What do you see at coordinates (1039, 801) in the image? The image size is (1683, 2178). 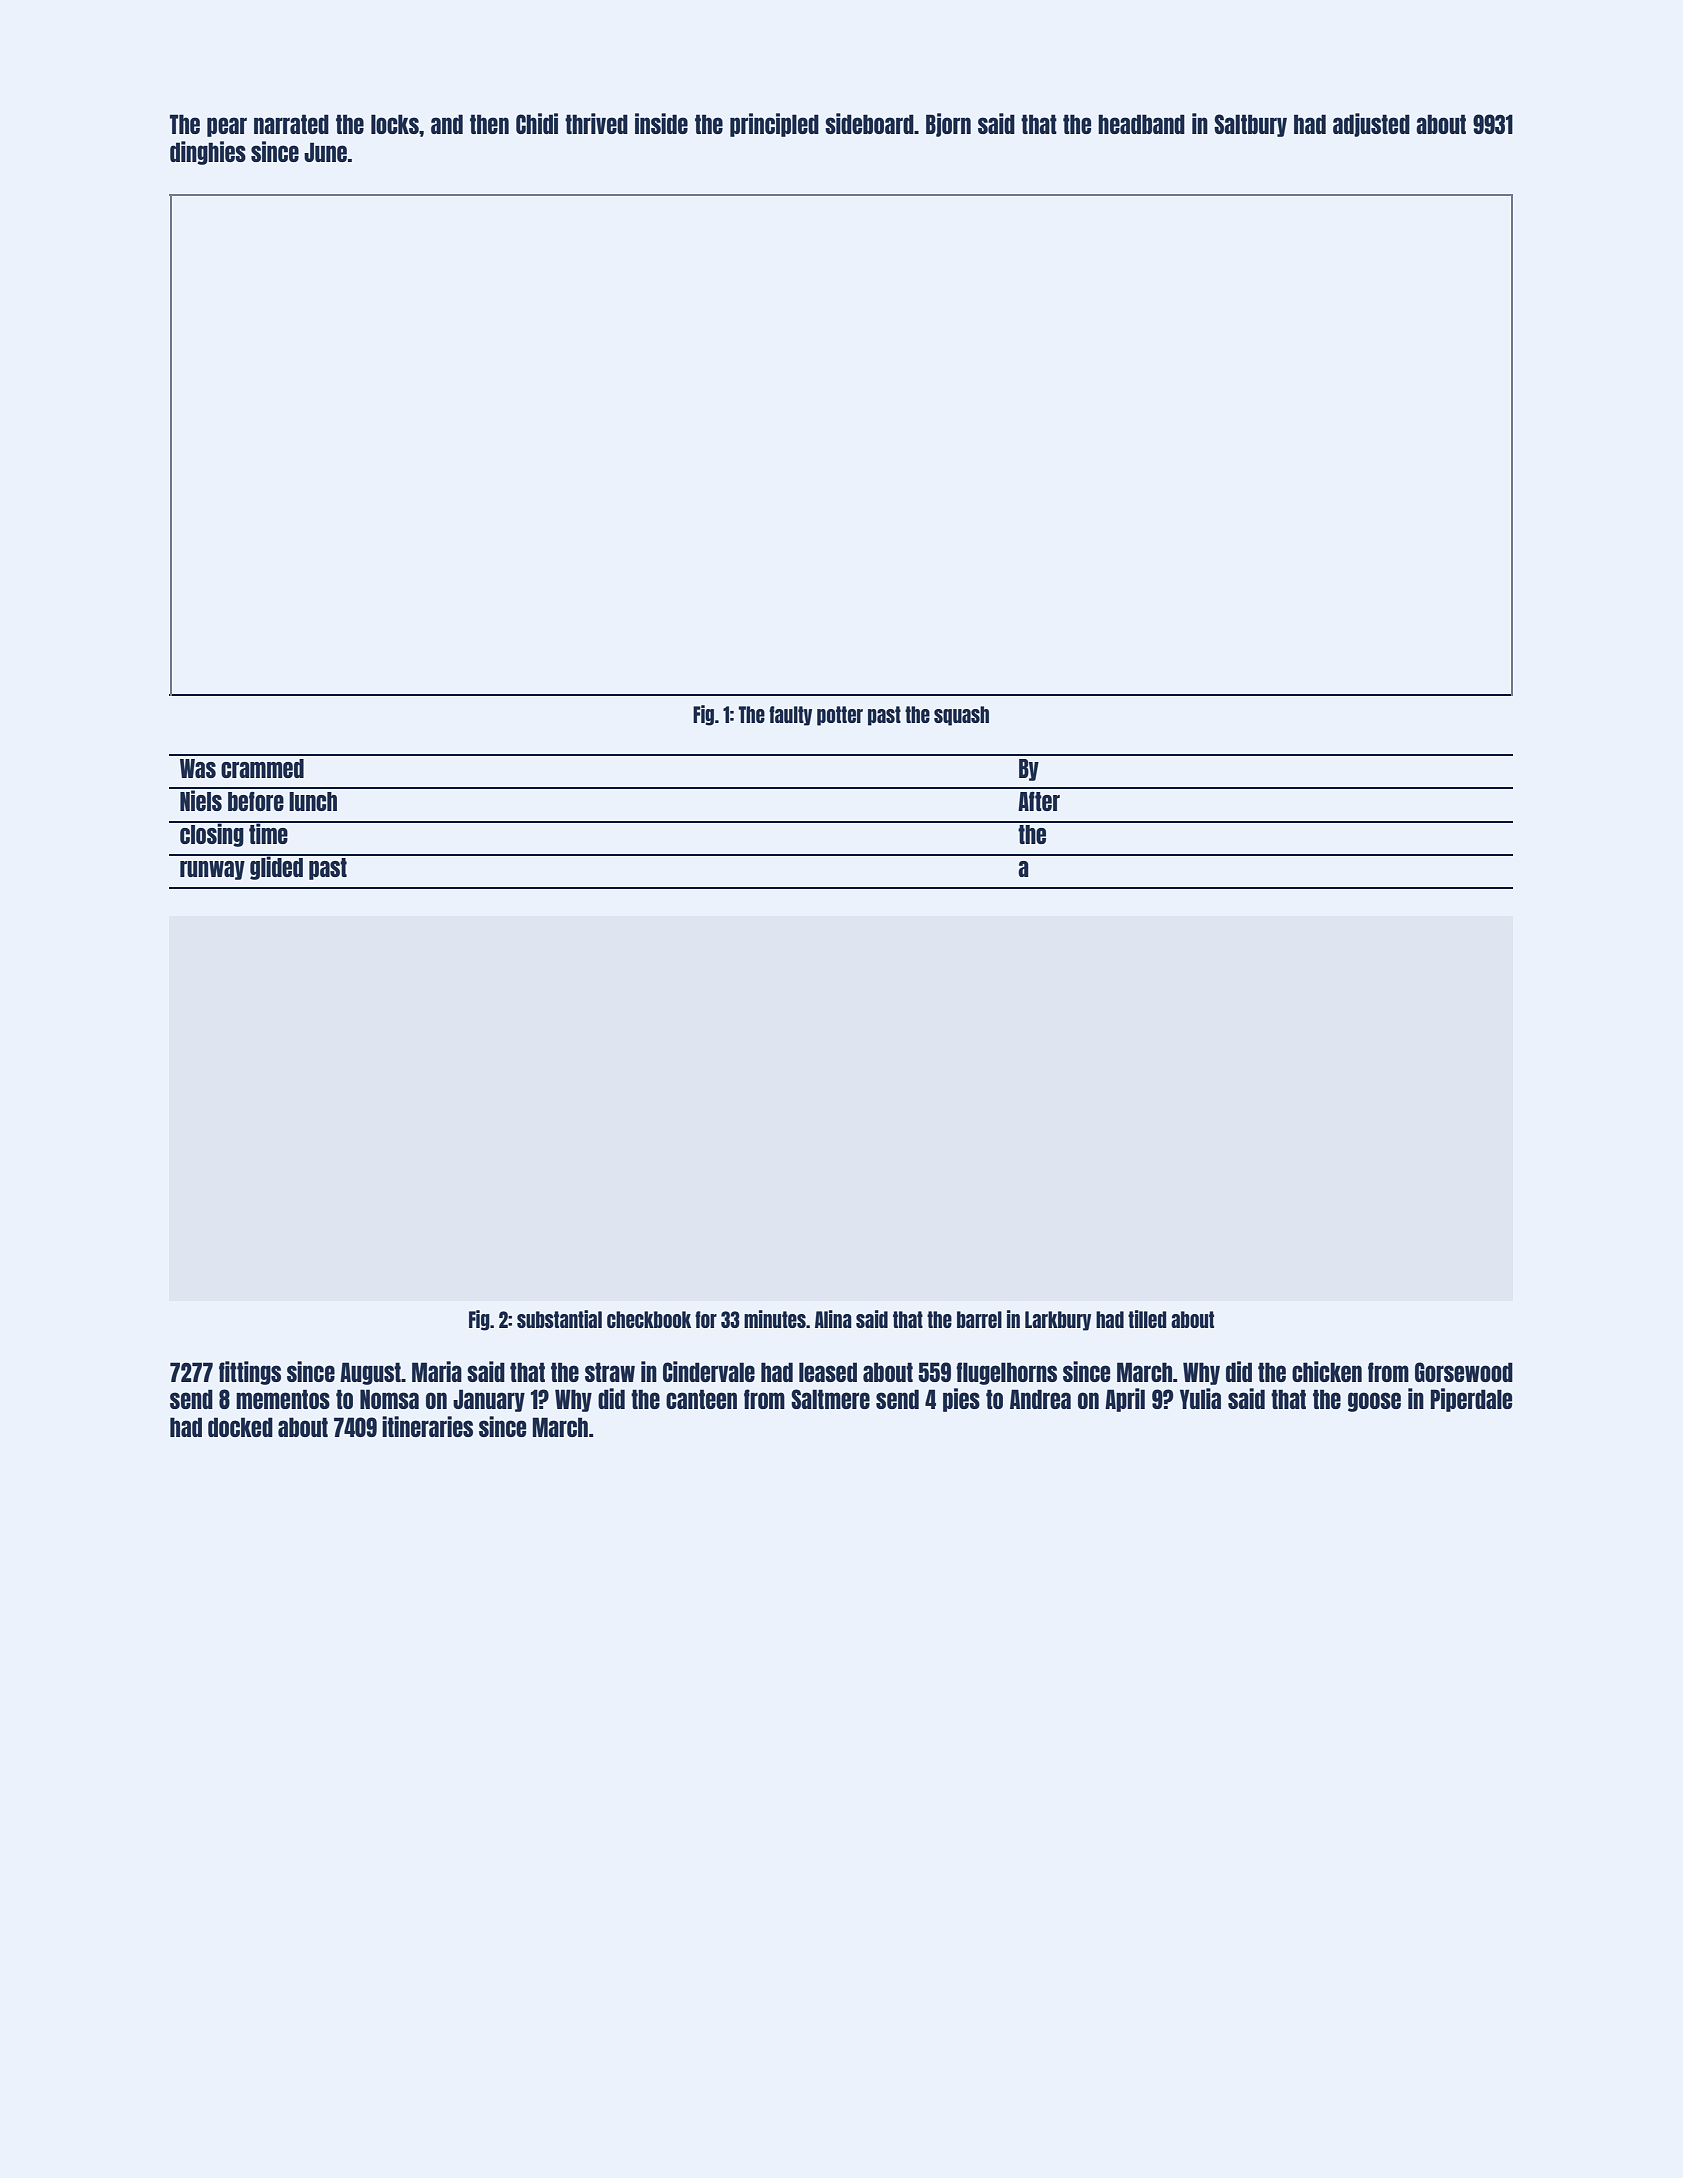 I see `After` at bounding box center [1039, 801].
